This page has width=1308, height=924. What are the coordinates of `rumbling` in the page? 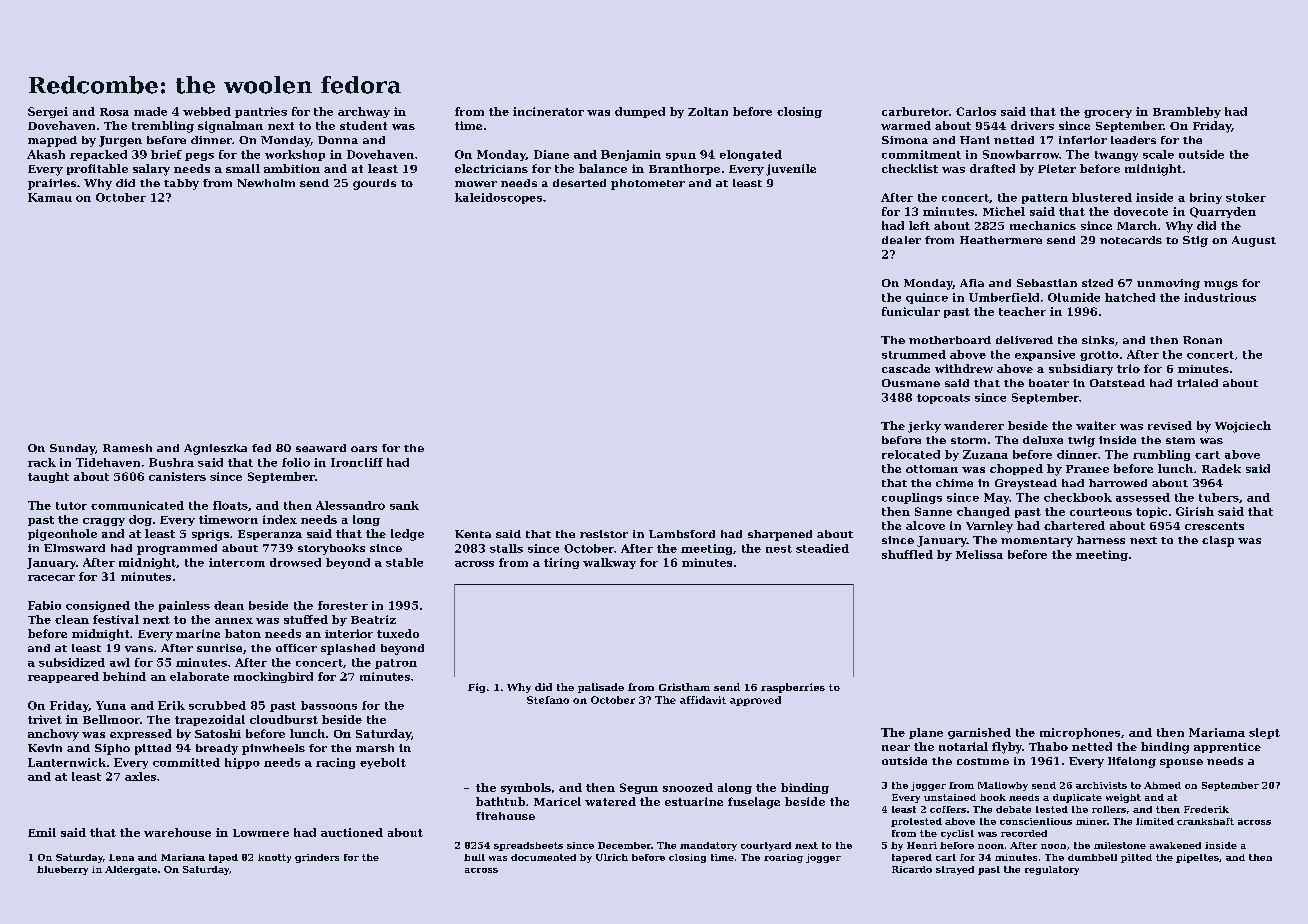 It's located at (1161, 455).
